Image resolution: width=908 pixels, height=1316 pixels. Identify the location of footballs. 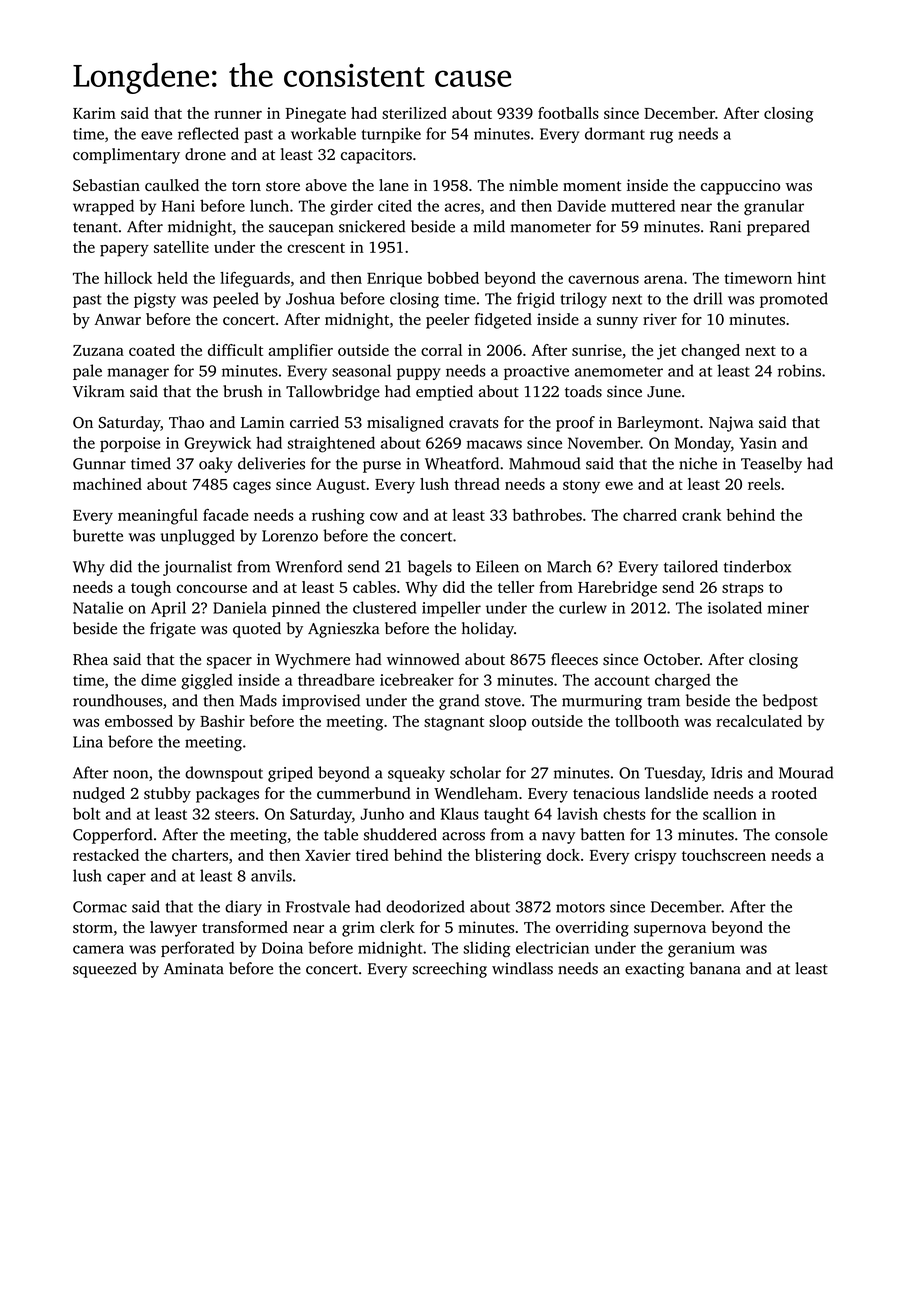
(568, 113).
